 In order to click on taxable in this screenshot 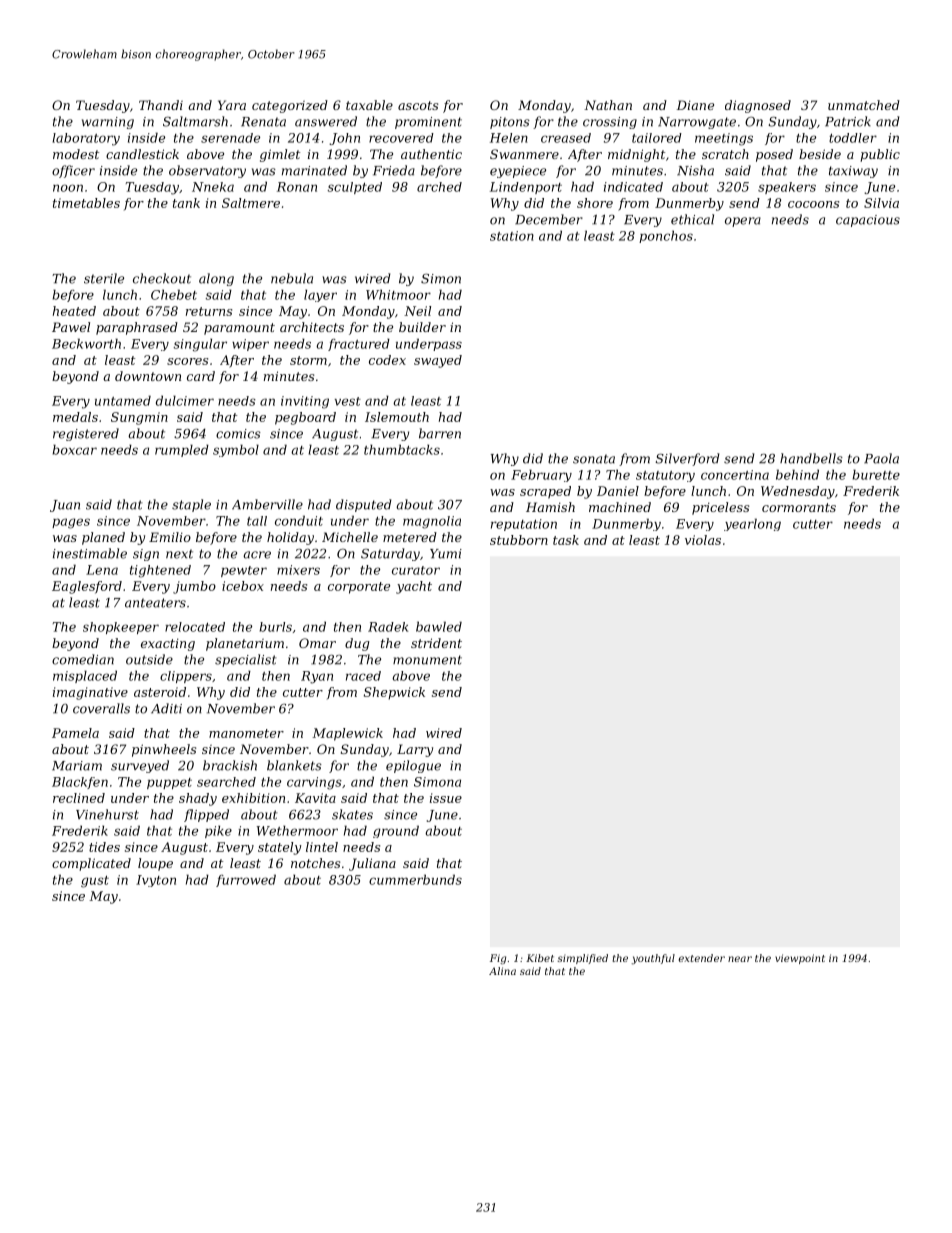, I will do `click(369, 105)`.
